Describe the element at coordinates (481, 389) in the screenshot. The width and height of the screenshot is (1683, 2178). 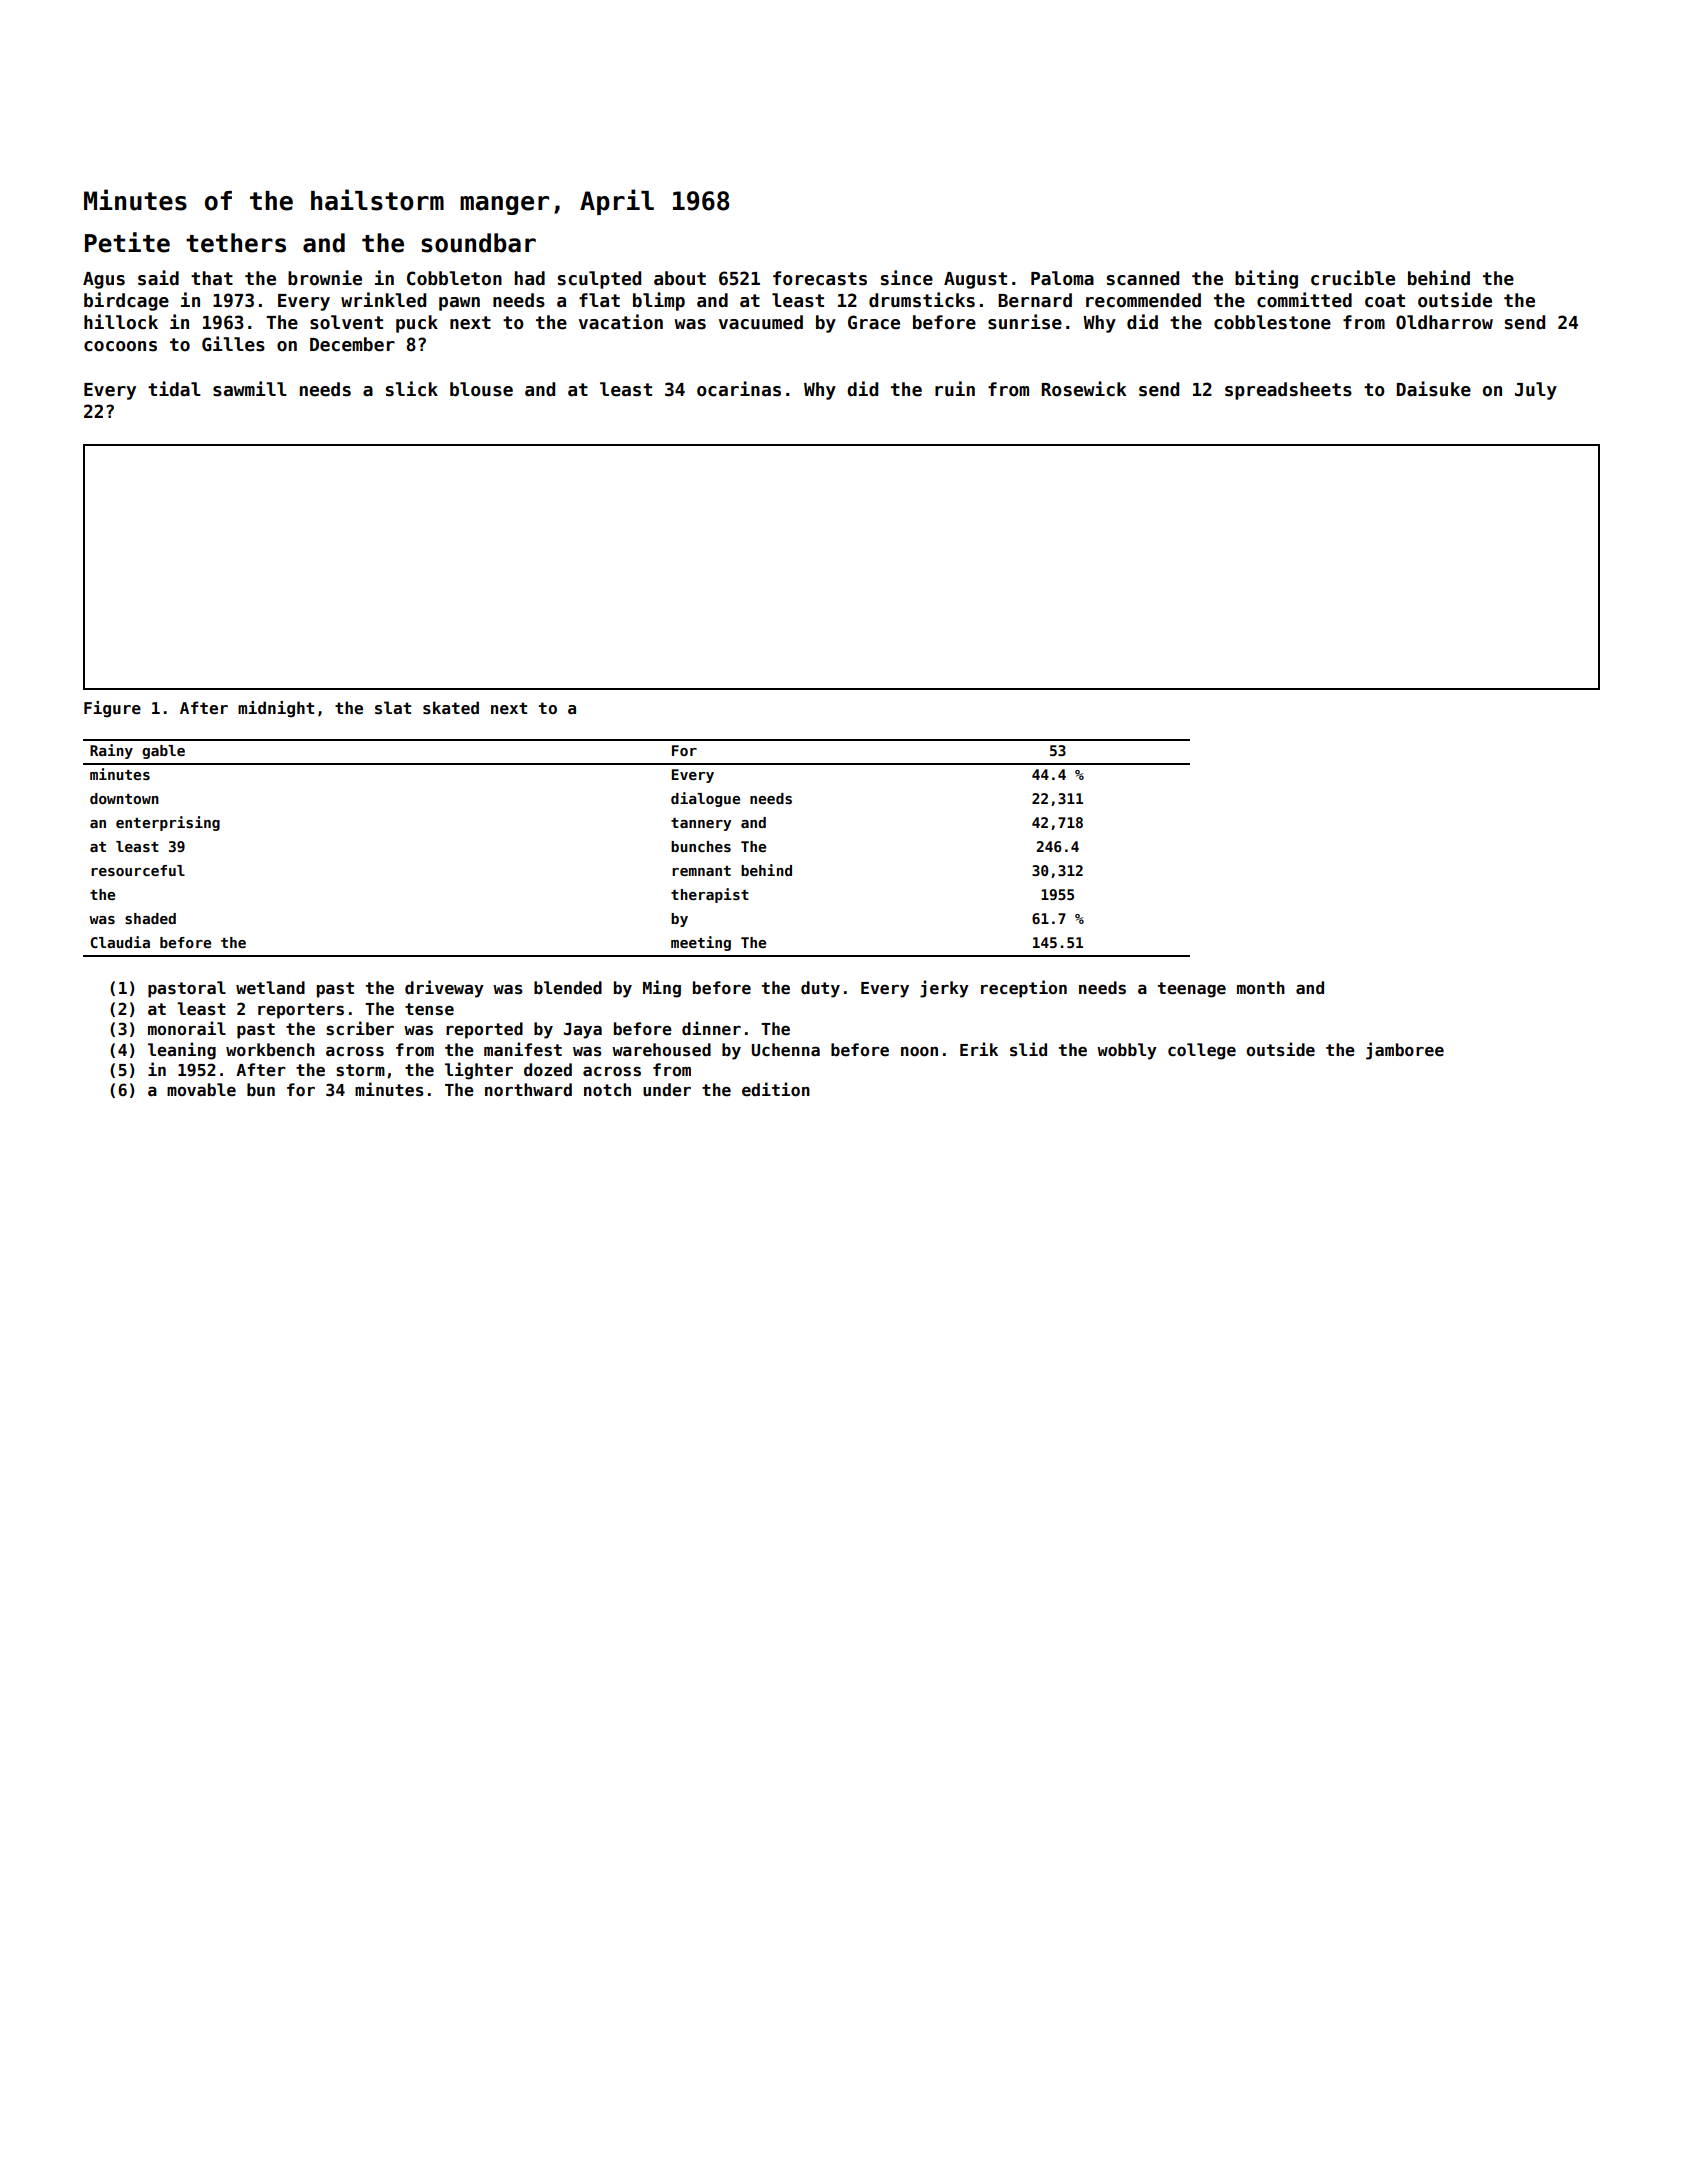
I see `blouse` at that location.
